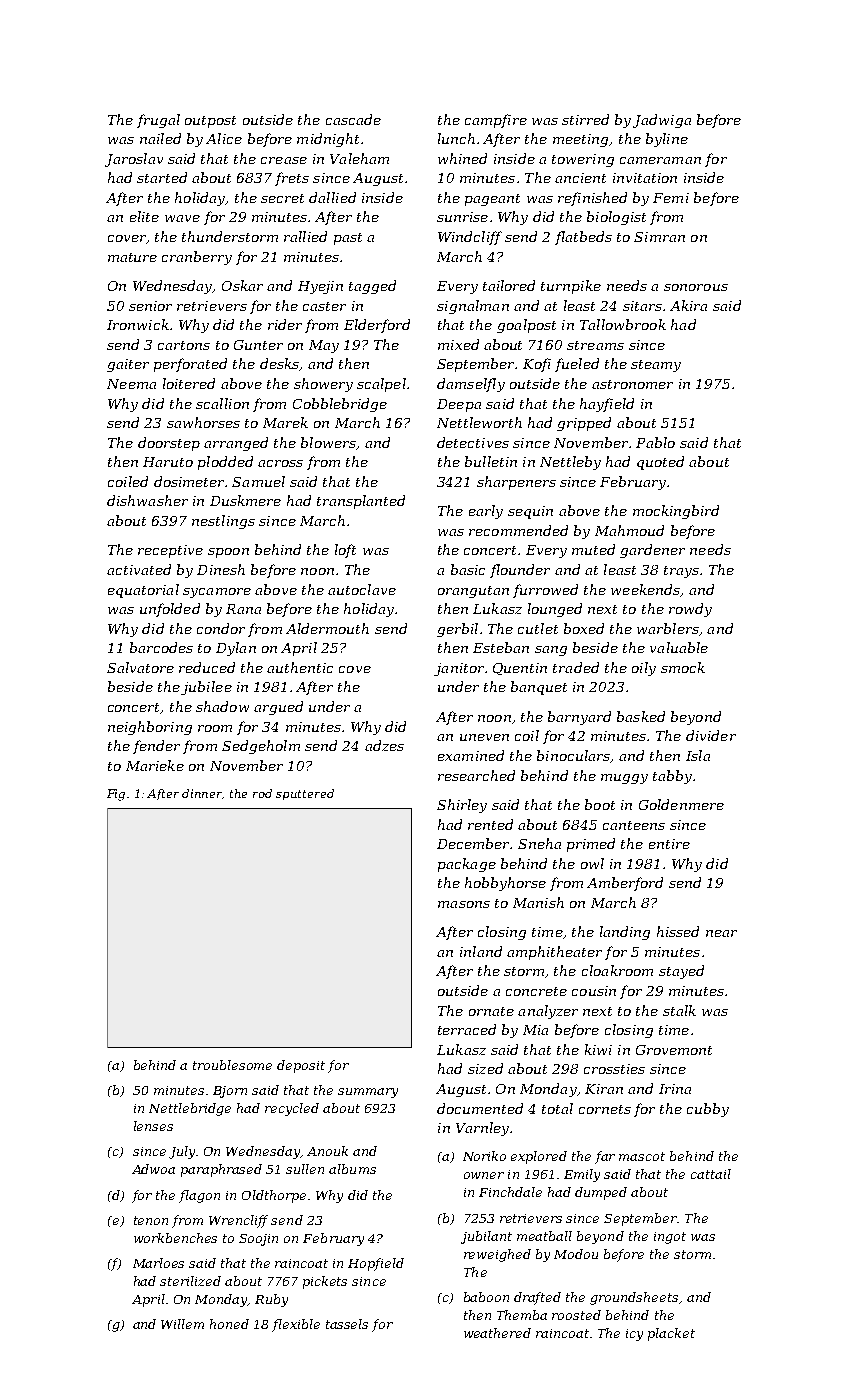 The width and height of the screenshot is (849, 1400). Describe the element at coordinates (662, 121) in the screenshot. I see `Jadwiga` at that location.
